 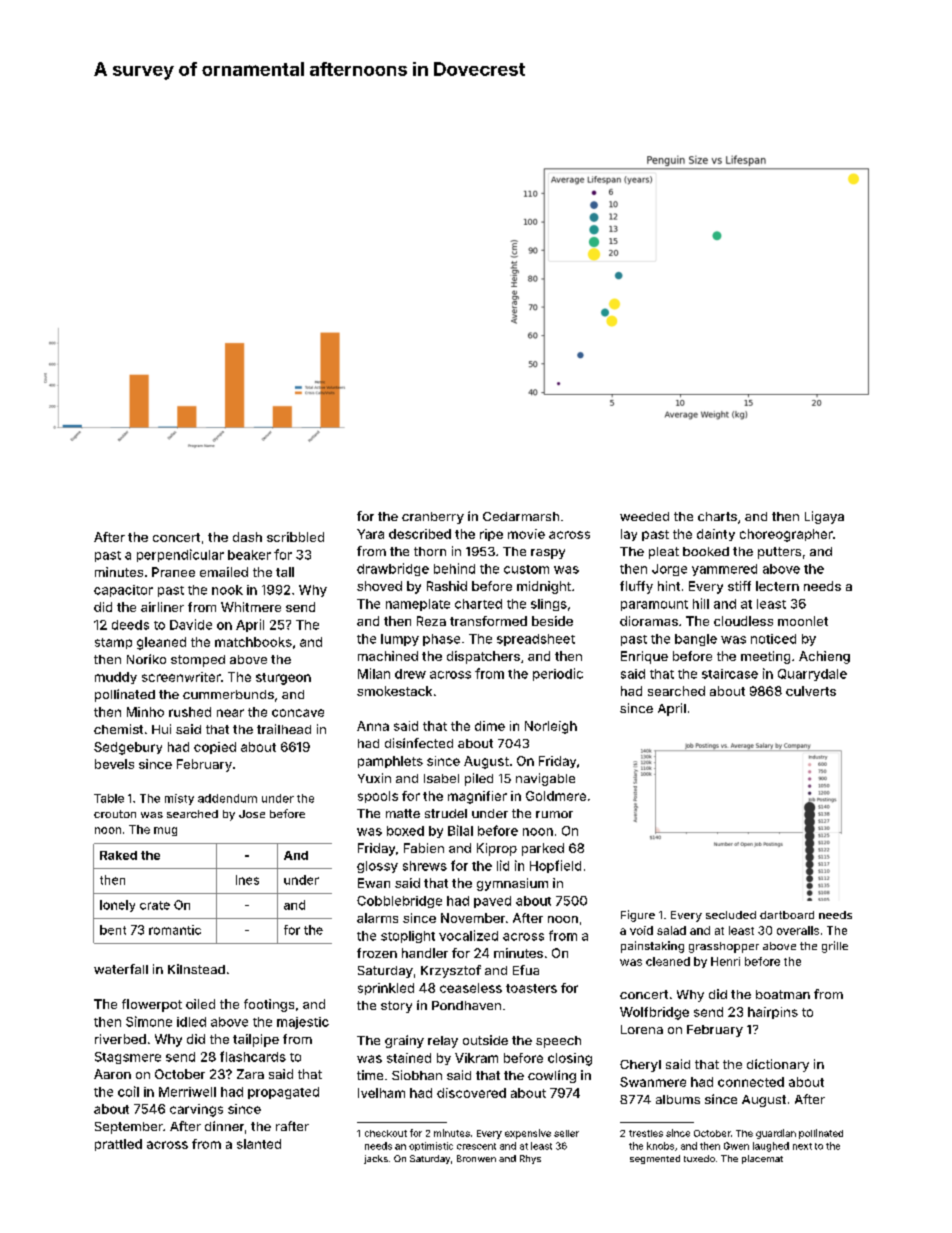 I want to click on mug, so click(x=165, y=831).
